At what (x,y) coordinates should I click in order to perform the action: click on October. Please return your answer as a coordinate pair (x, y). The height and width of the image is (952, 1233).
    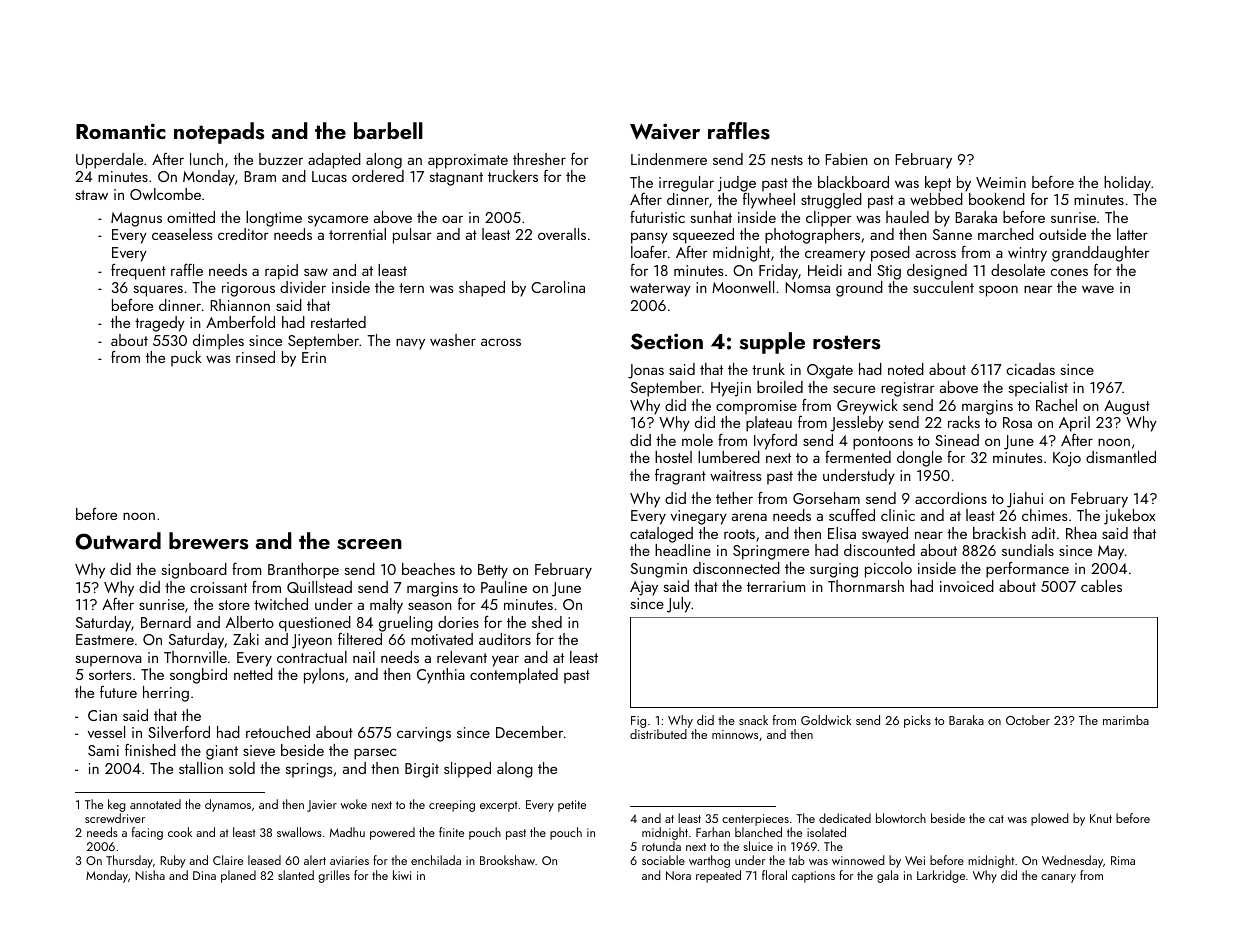
    Looking at the image, I should click on (1028, 720).
